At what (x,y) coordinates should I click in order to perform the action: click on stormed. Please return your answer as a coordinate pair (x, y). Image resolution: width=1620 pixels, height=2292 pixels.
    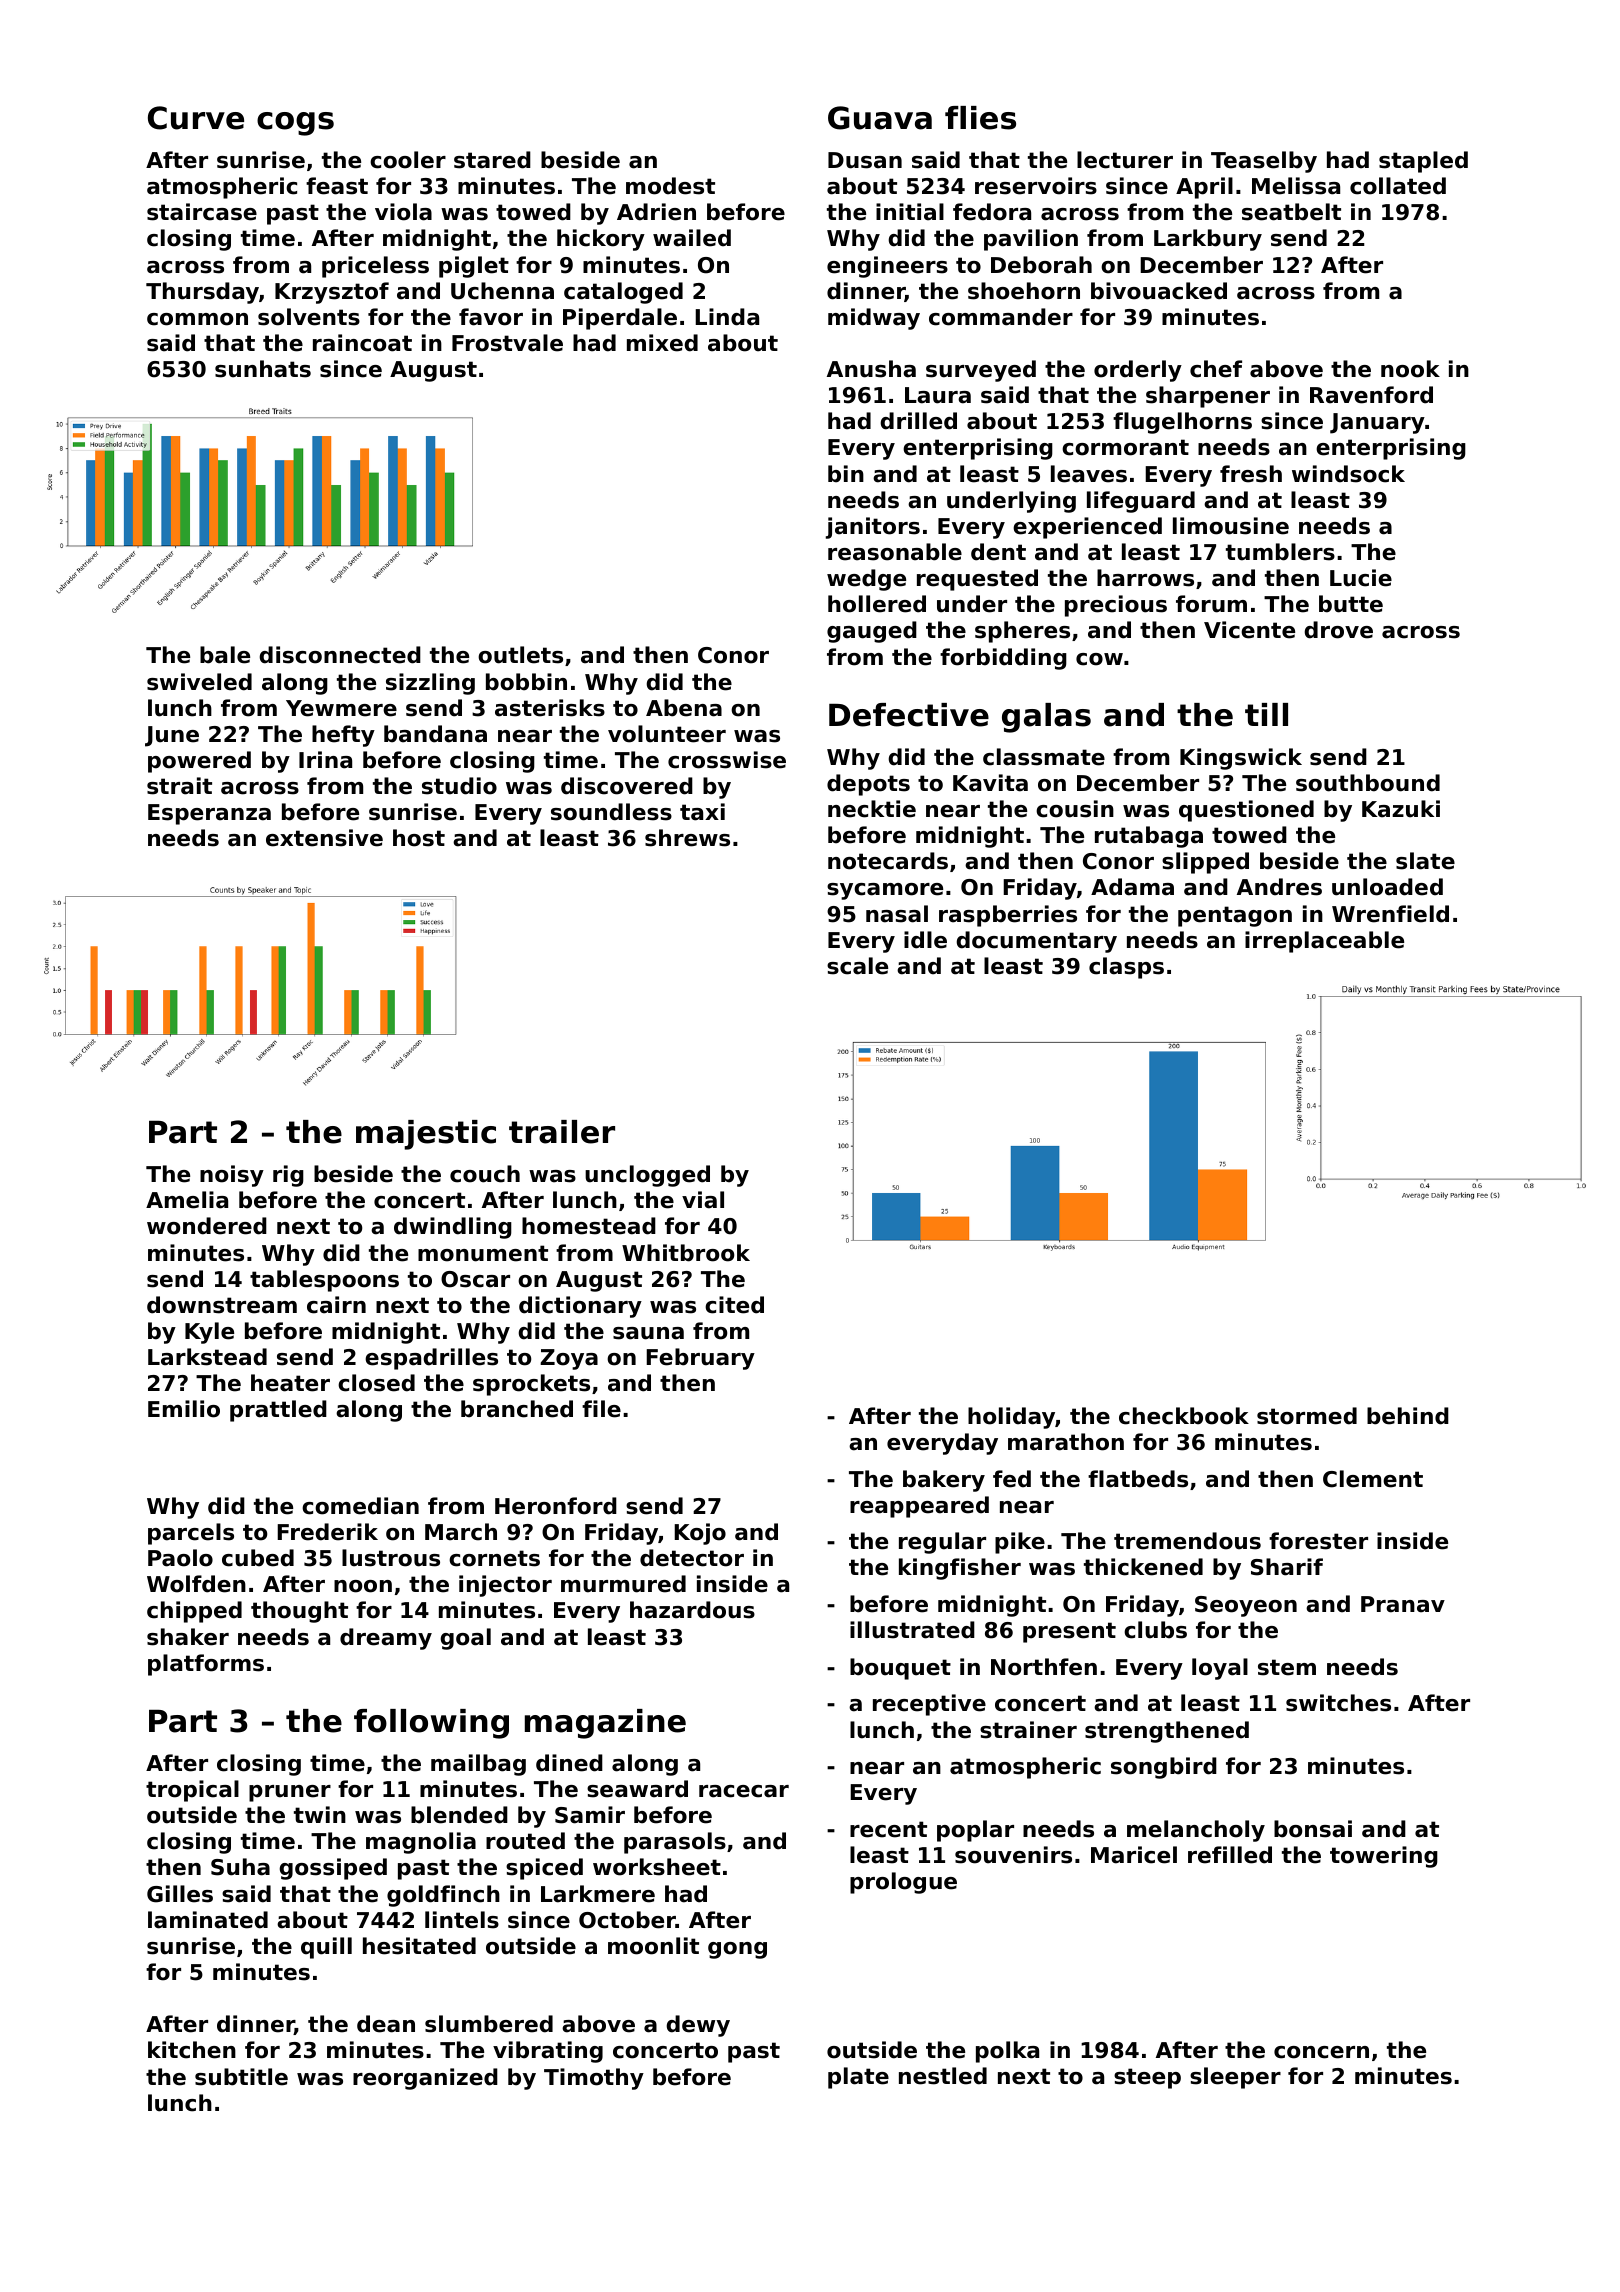
    Looking at the image, I should click on (1307, 1416).
